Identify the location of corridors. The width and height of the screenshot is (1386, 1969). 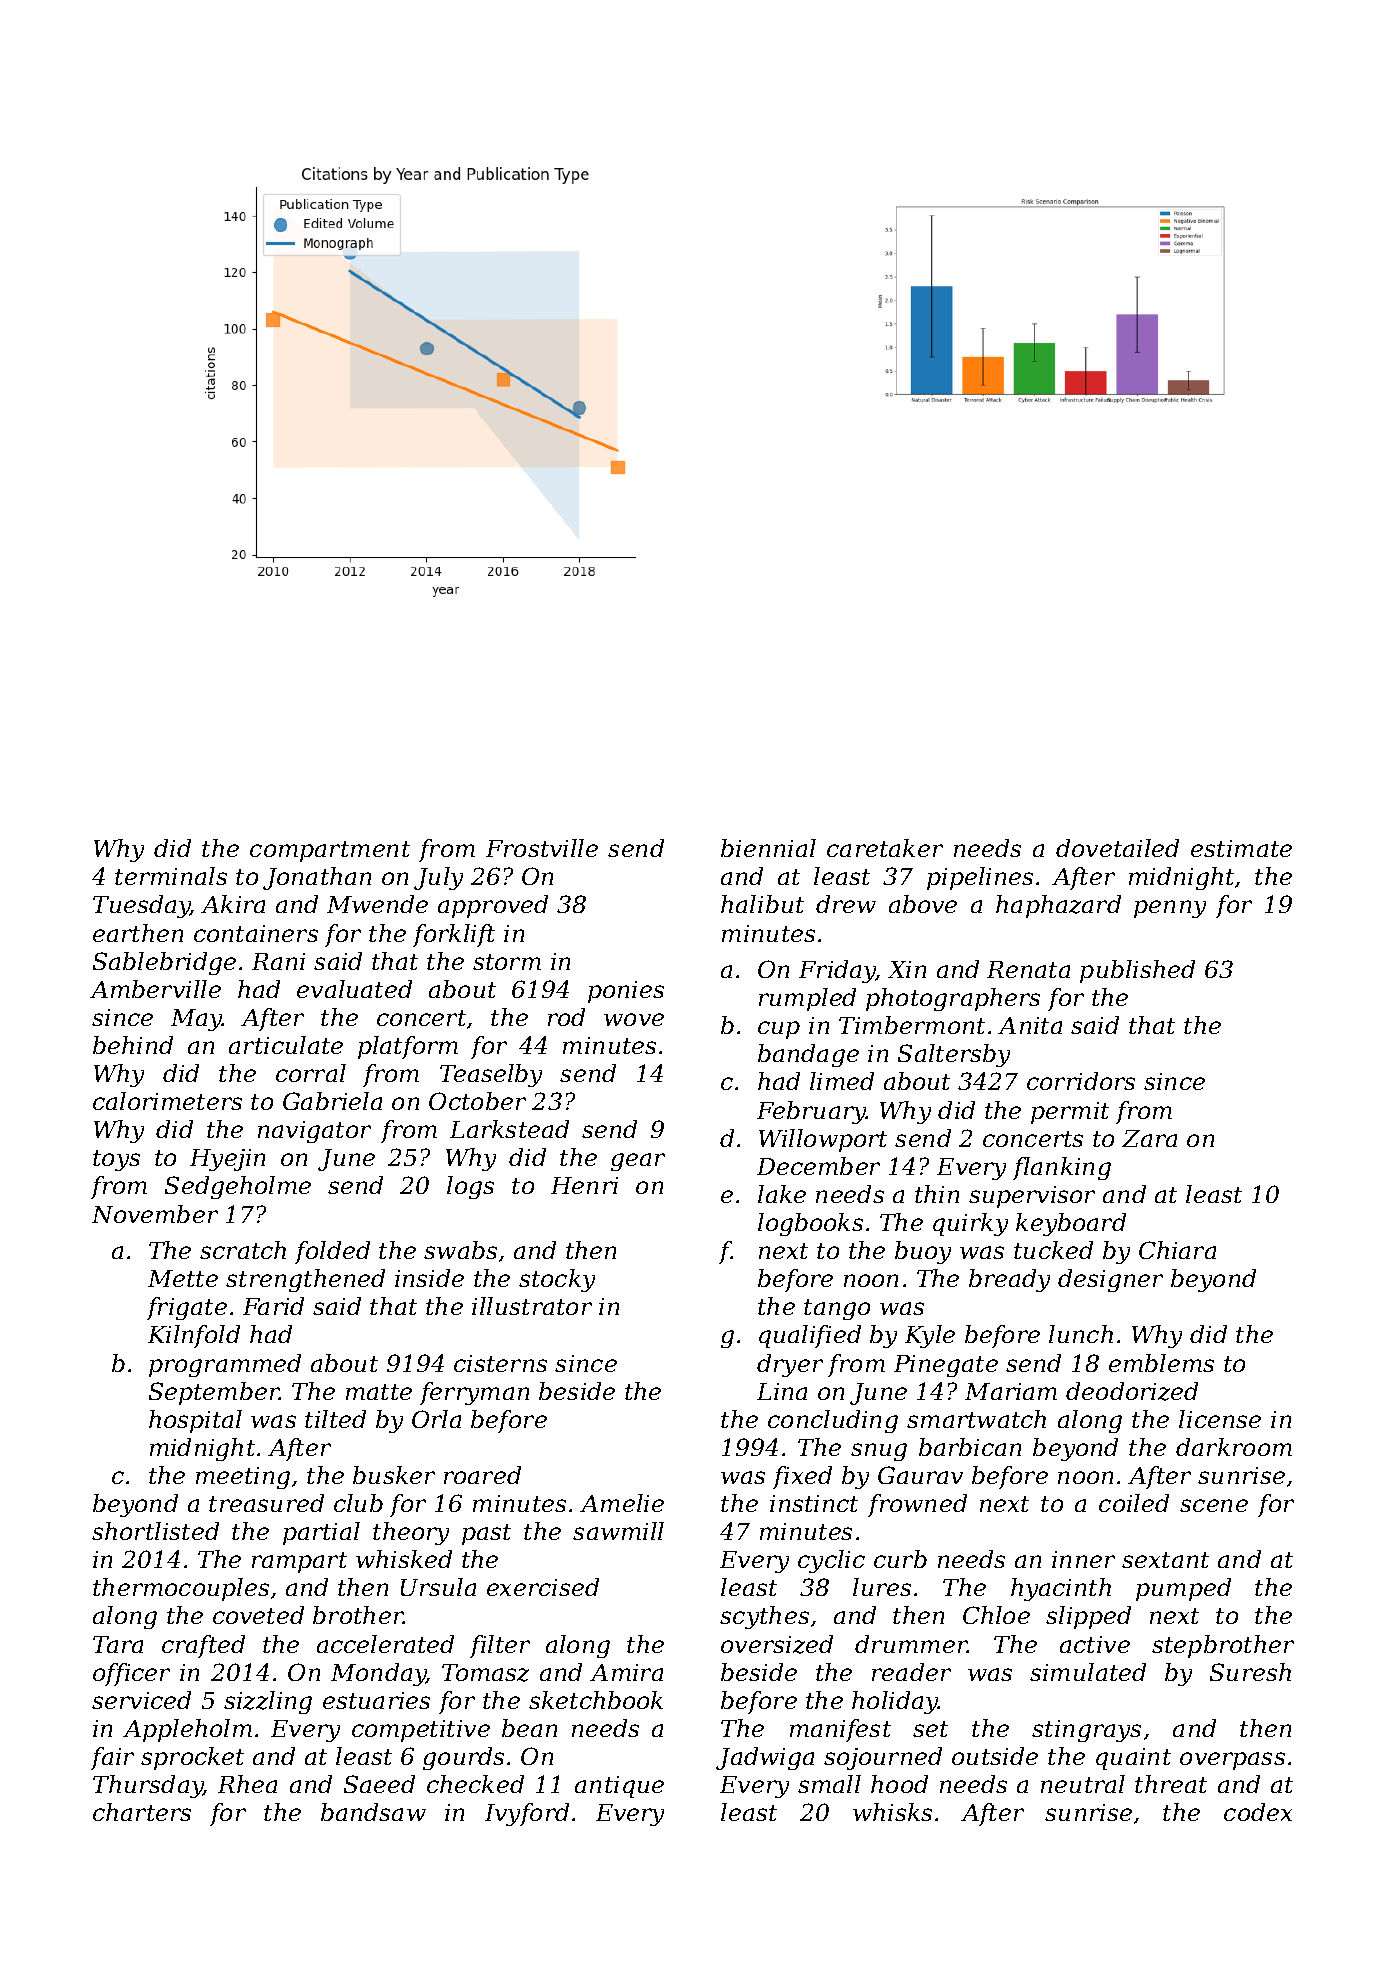
(1081, 1081).
